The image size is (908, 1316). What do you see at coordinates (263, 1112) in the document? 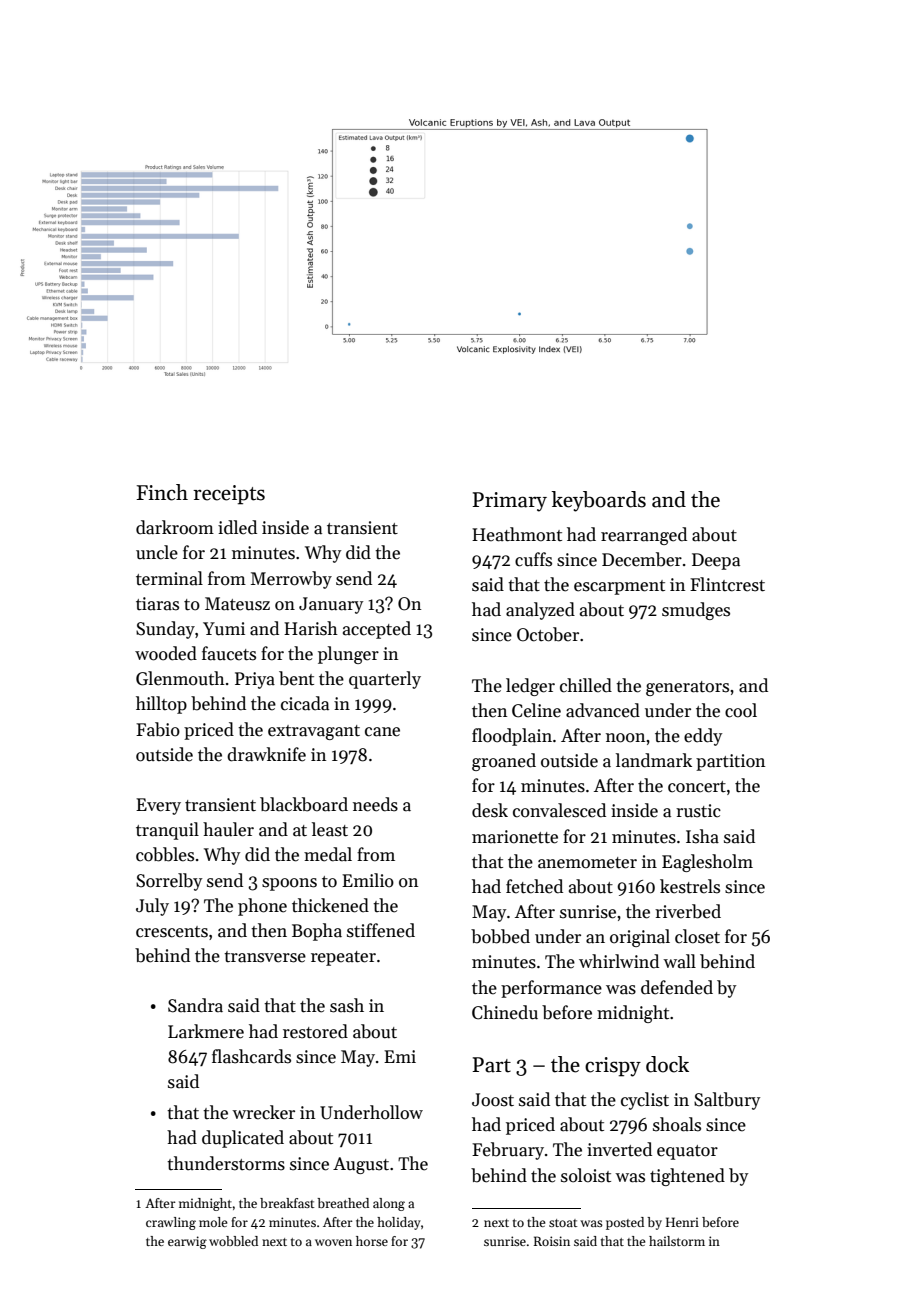
I see `wrecker` at bounding box center [263, 1112].
